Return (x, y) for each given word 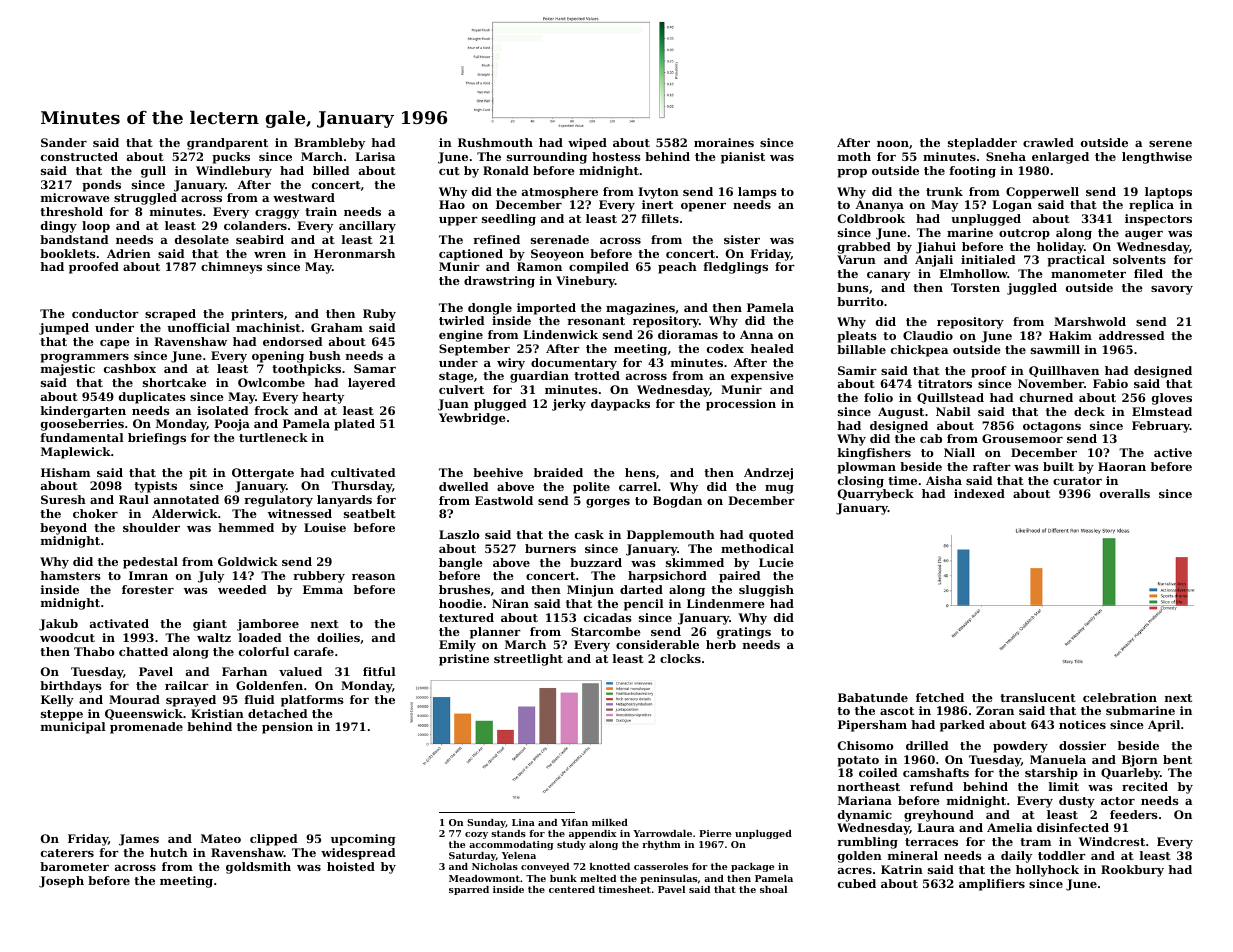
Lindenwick (560, 334)
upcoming (363, 840)
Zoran (995, 710)
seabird (260, 239)
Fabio (1110, 383)
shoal (773, 889)
